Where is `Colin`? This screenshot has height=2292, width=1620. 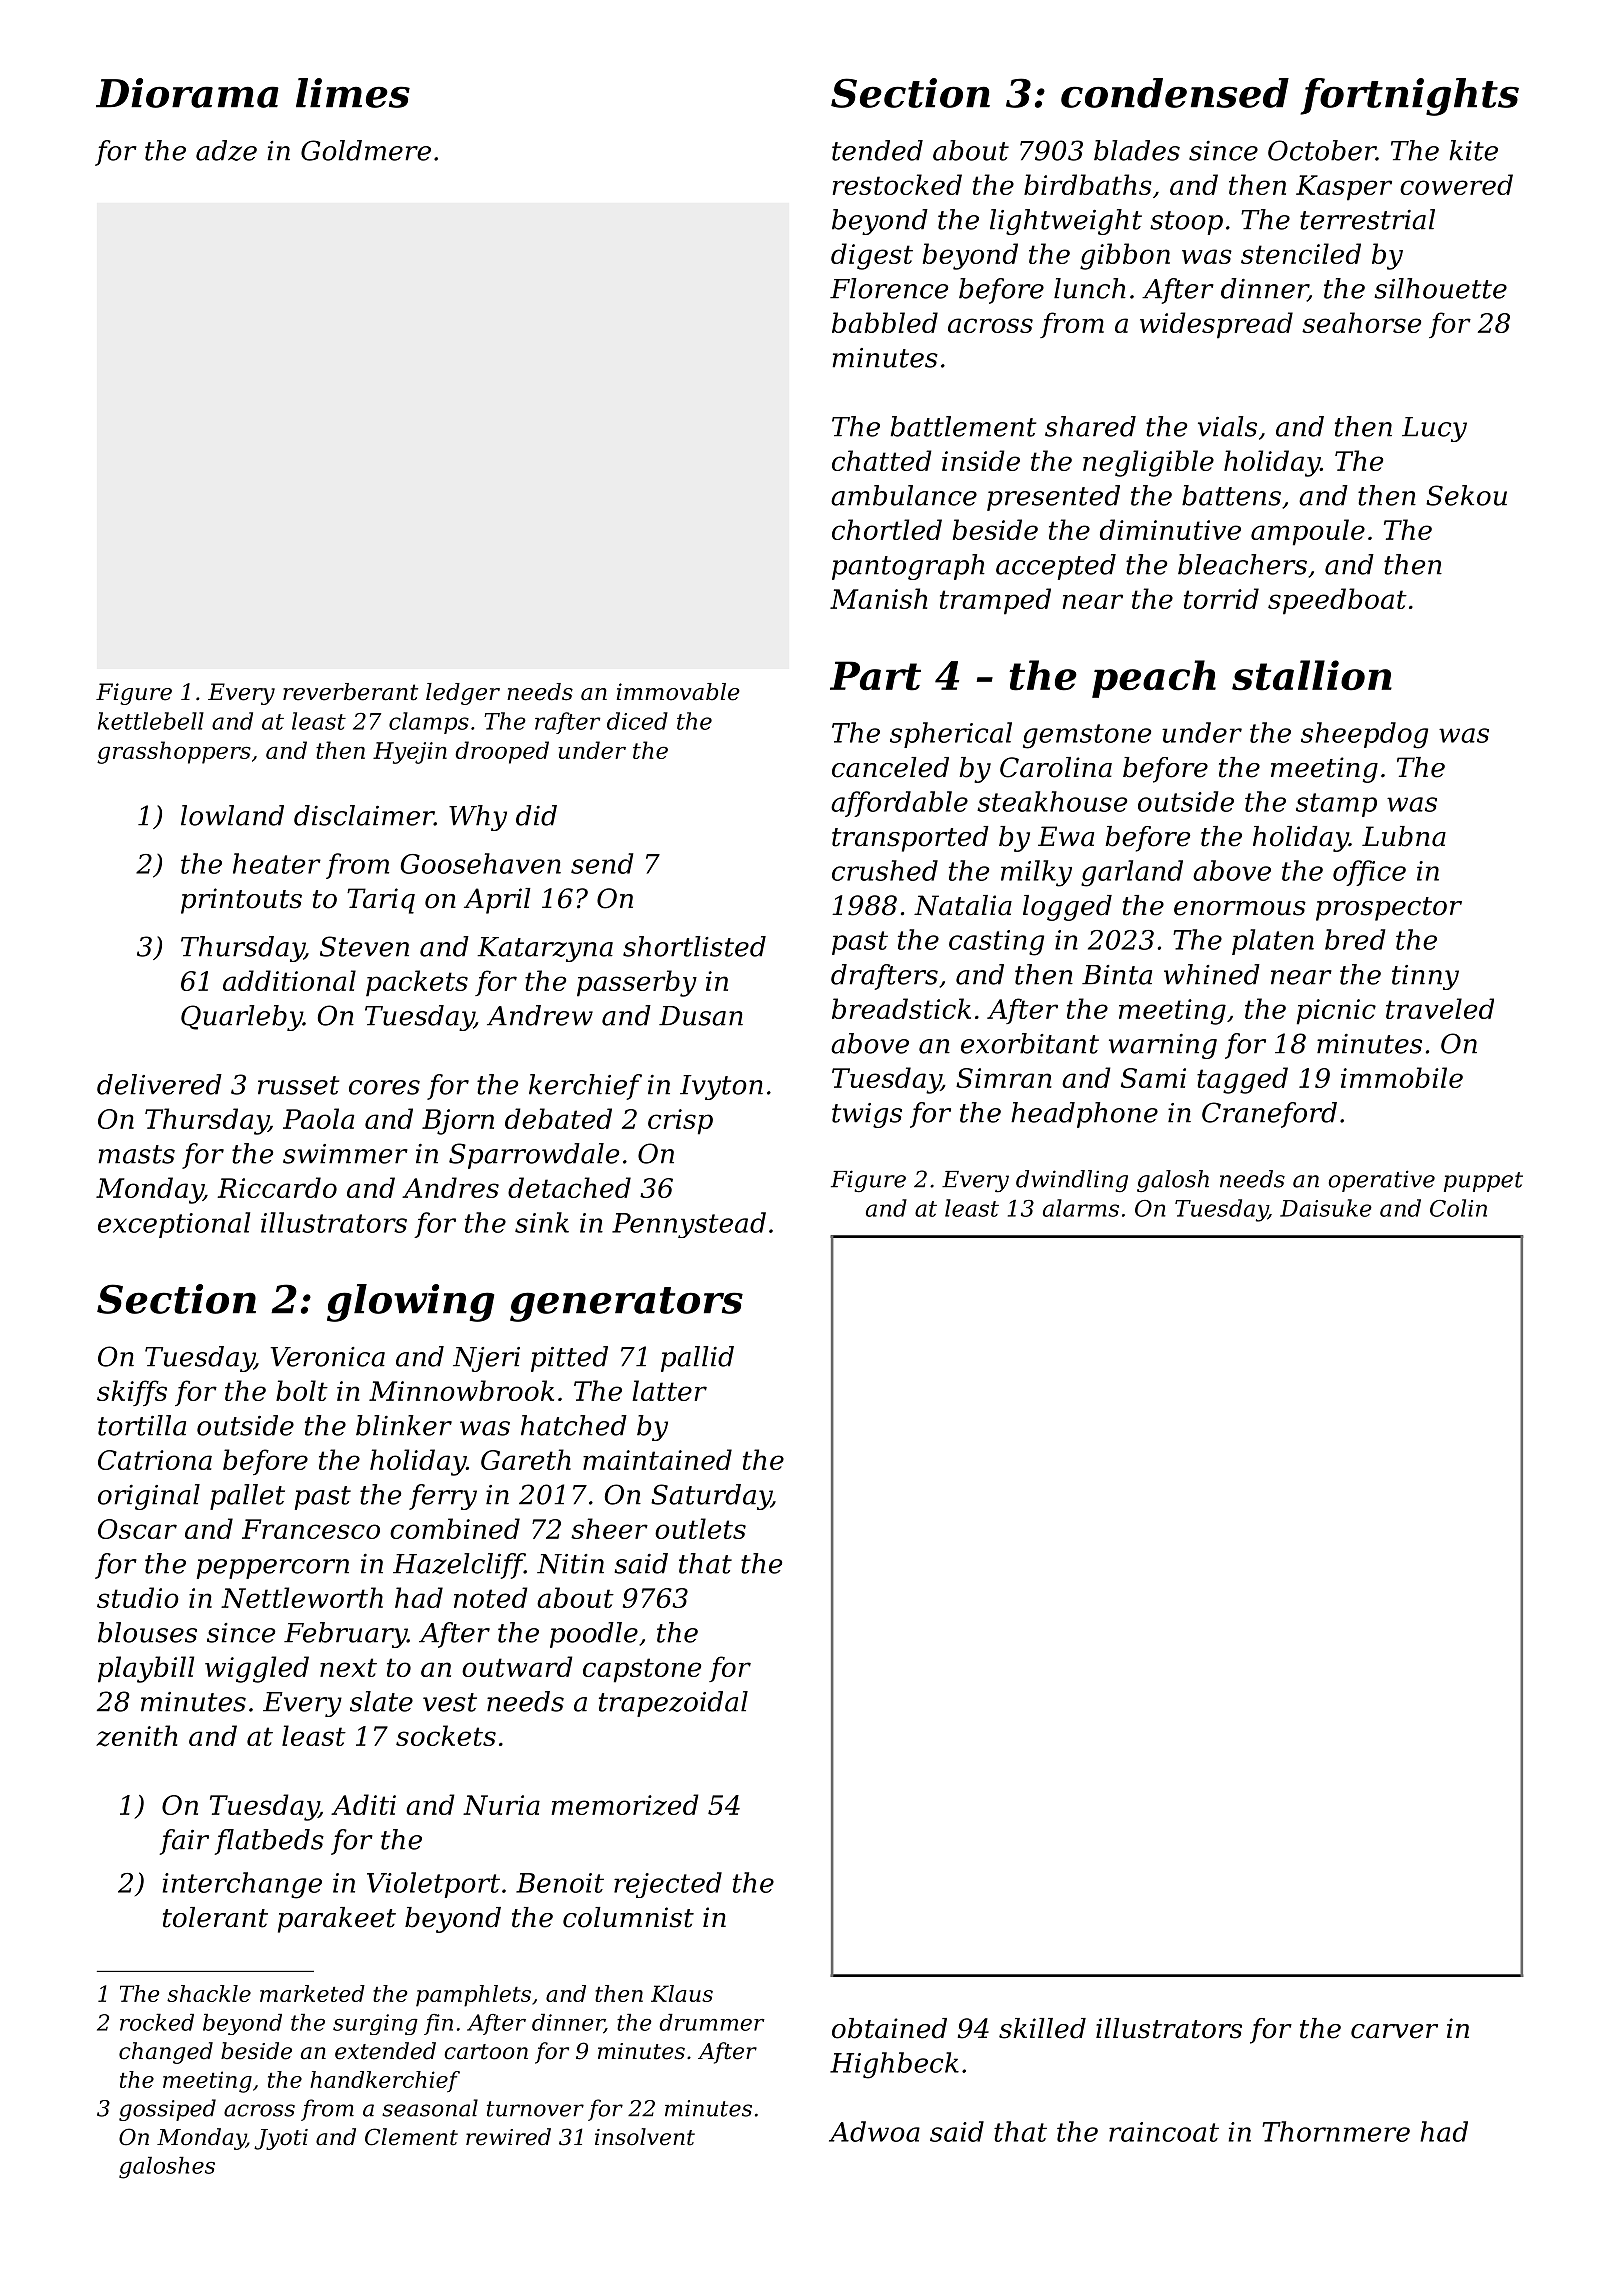 Colin is located at coordinates (1458, 1208).
